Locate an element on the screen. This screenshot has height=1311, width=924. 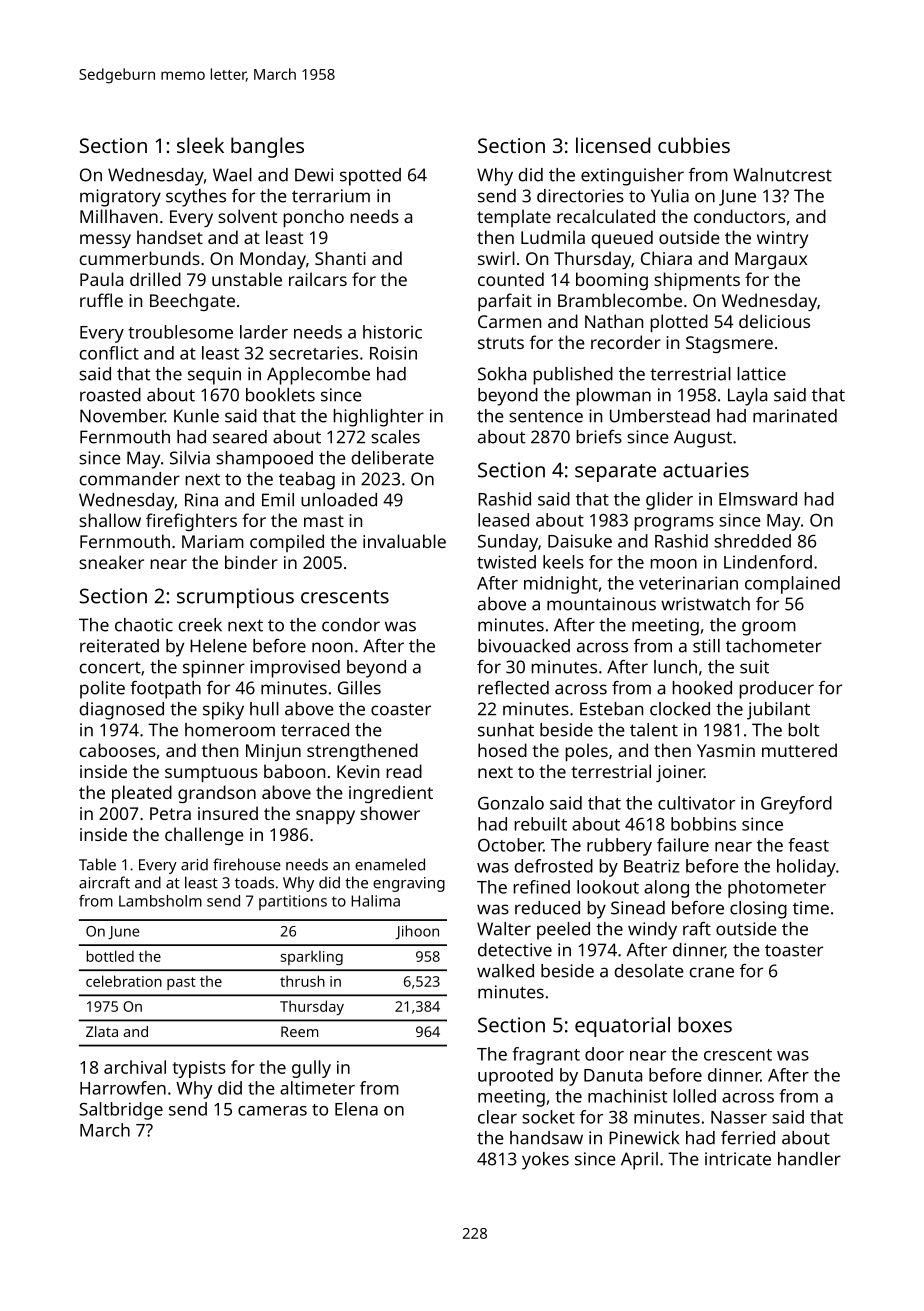
yokes is located at coordinates (545, 1161).
